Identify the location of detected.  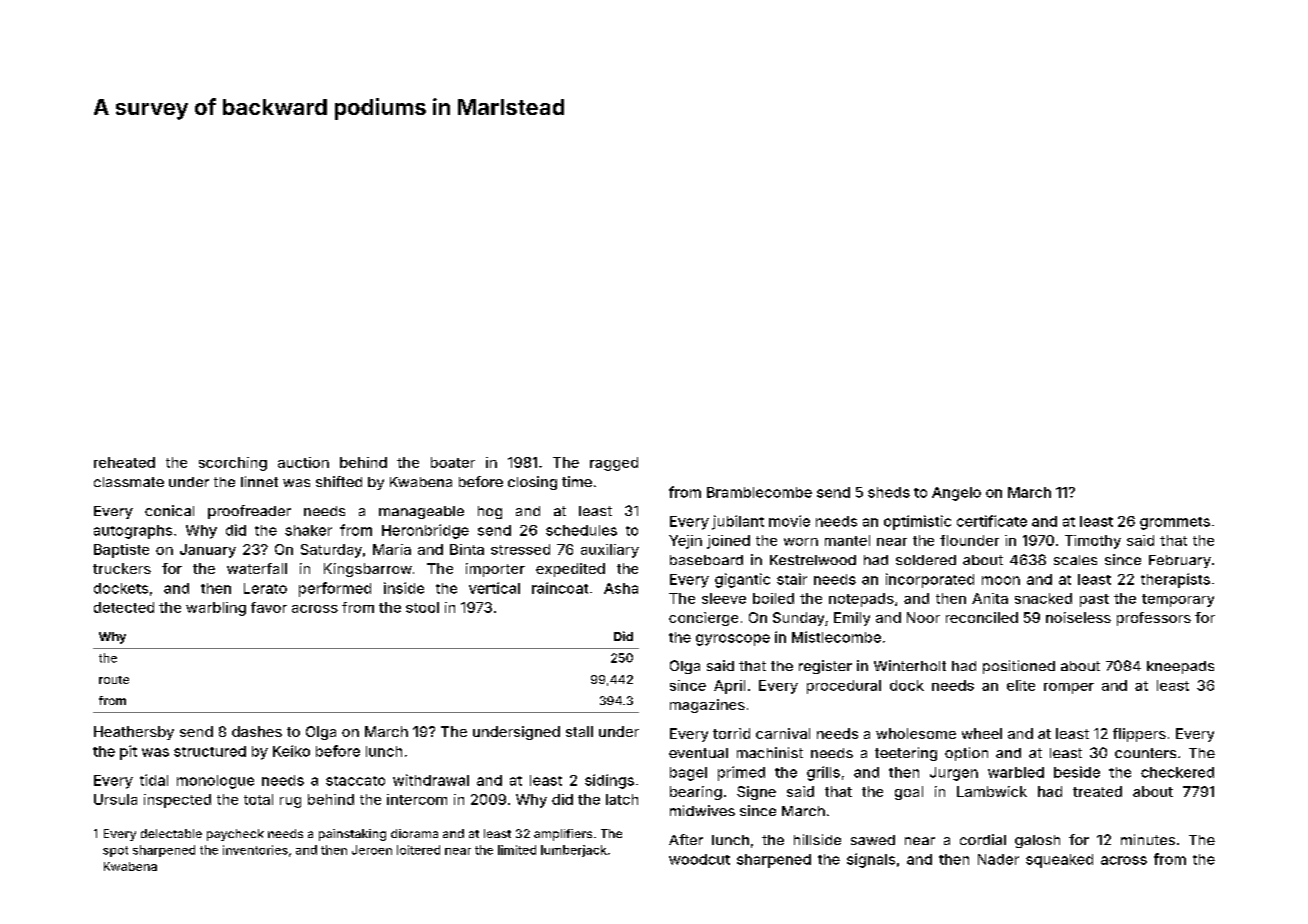
(124, 607).
